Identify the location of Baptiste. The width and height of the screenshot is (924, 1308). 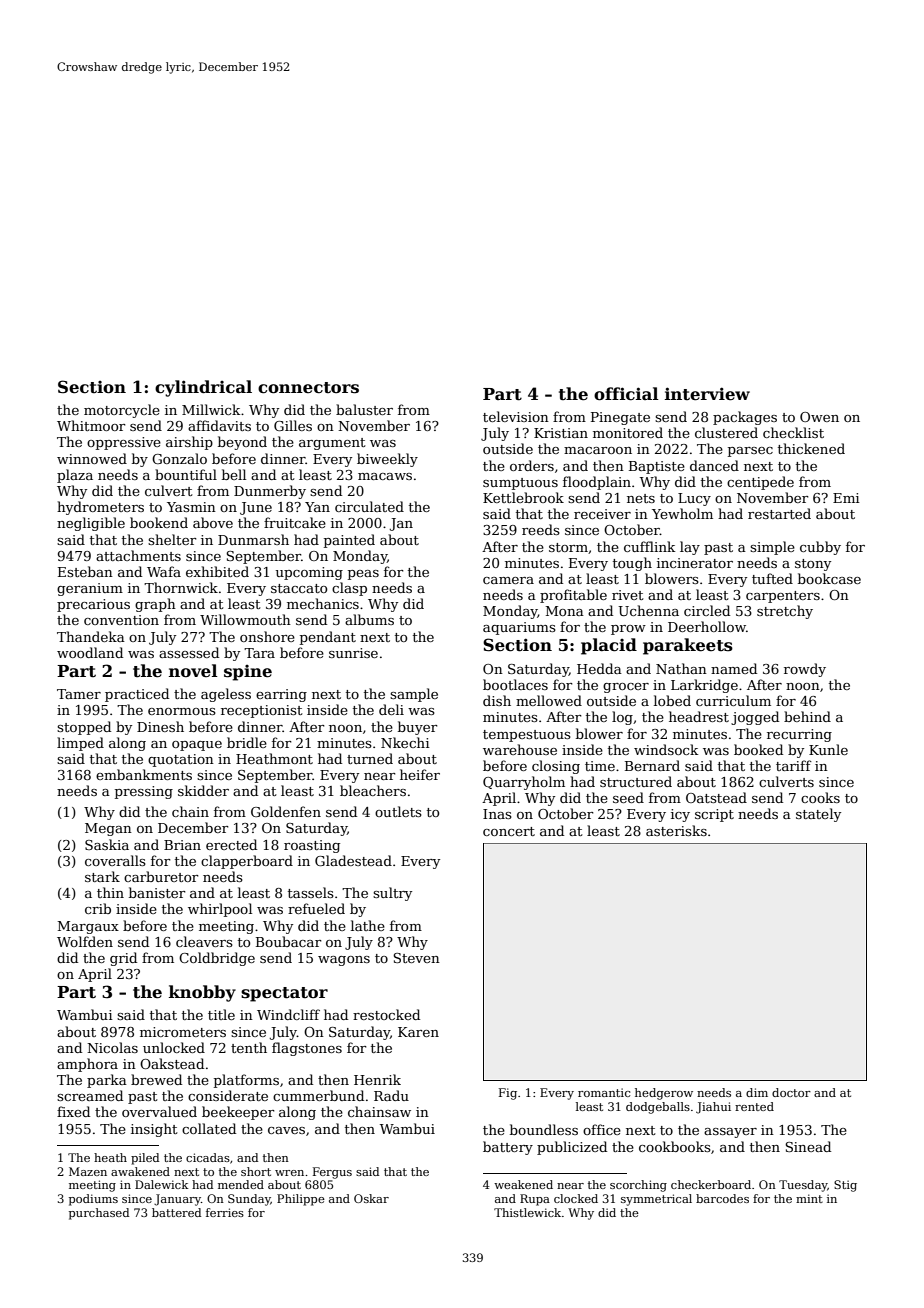
(657, 467).
